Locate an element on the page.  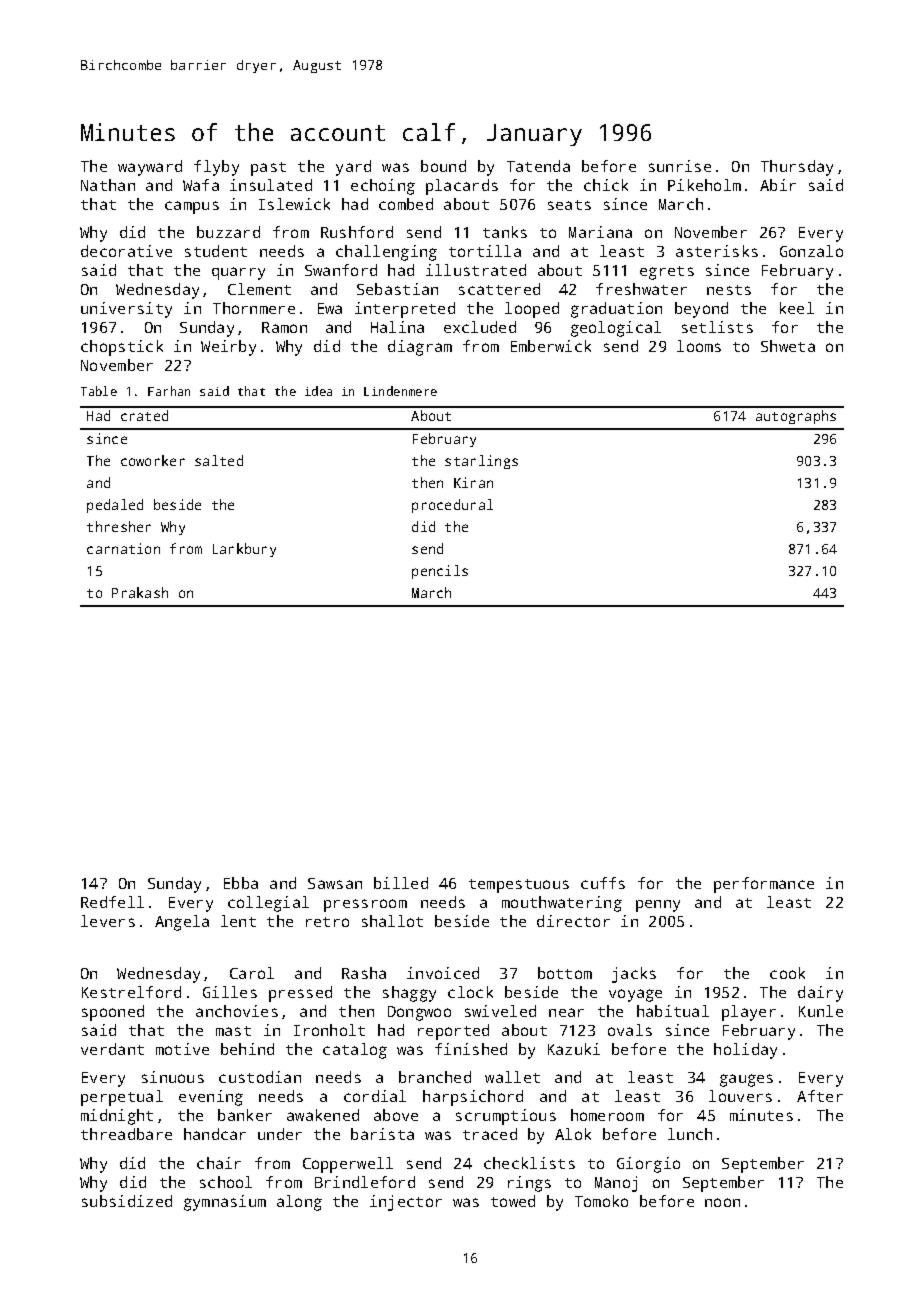
starlings is located at coordinates (481, 462).
